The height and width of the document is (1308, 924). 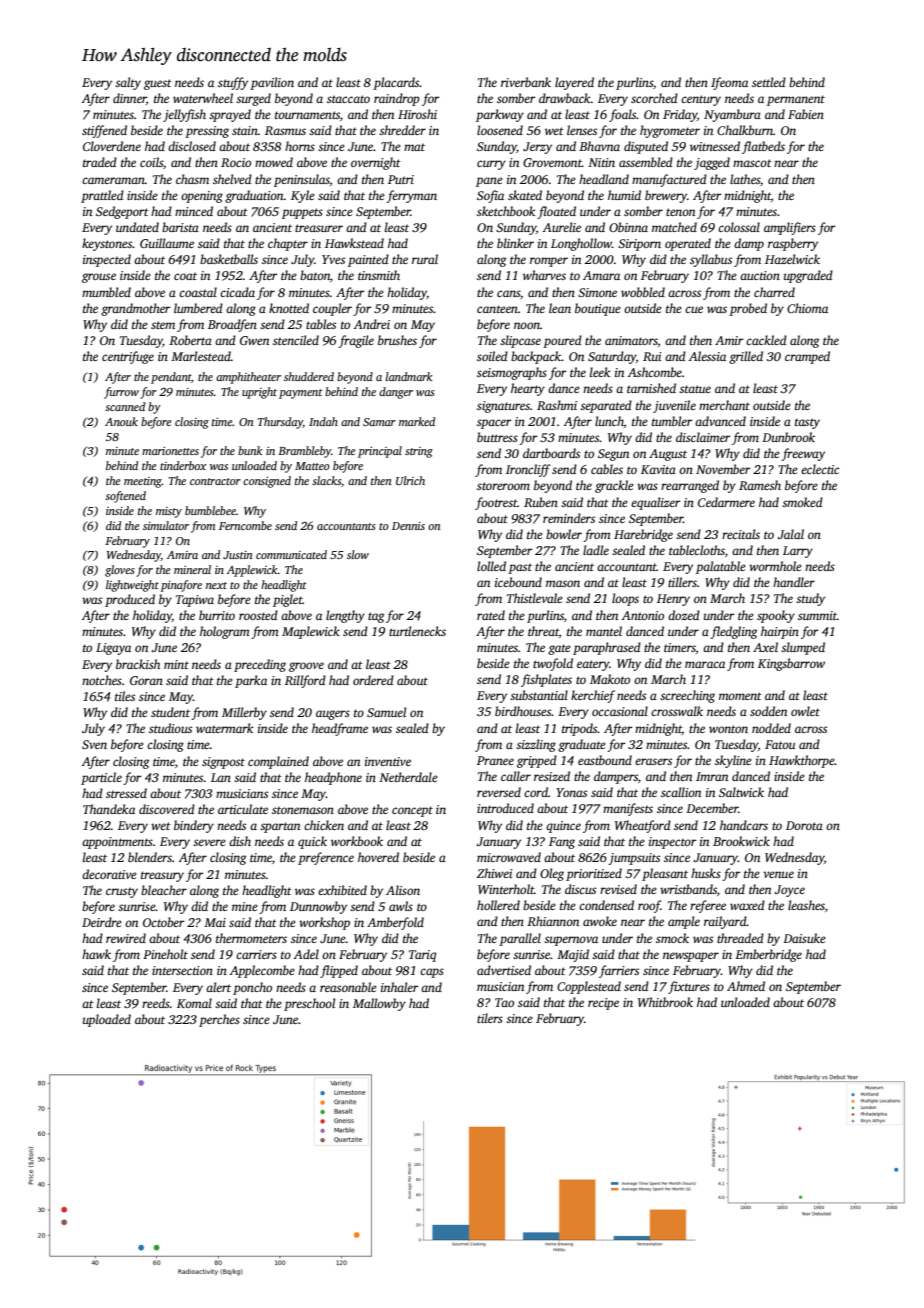 What do you see at coordinates (654, 98) in the document?
I see `scorched` at bounding box center [654, 98].
